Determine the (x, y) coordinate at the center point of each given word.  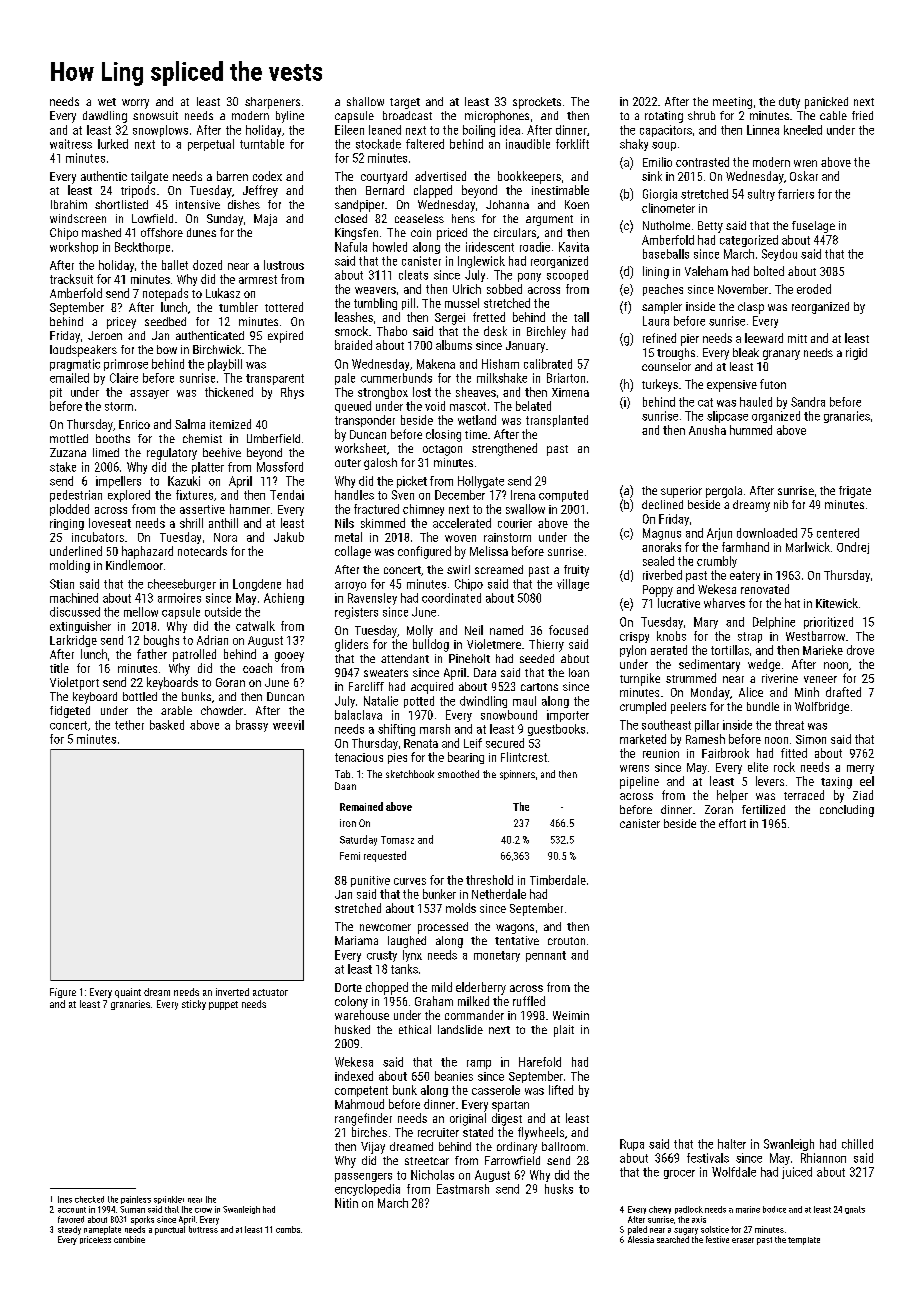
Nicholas (432, 1175)
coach (257, 668)
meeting (732, 103)
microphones (497, 117)
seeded (537, 658)
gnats (855, 1210)
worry (135, 104)
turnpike (640, 679)
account (72, 1210)
